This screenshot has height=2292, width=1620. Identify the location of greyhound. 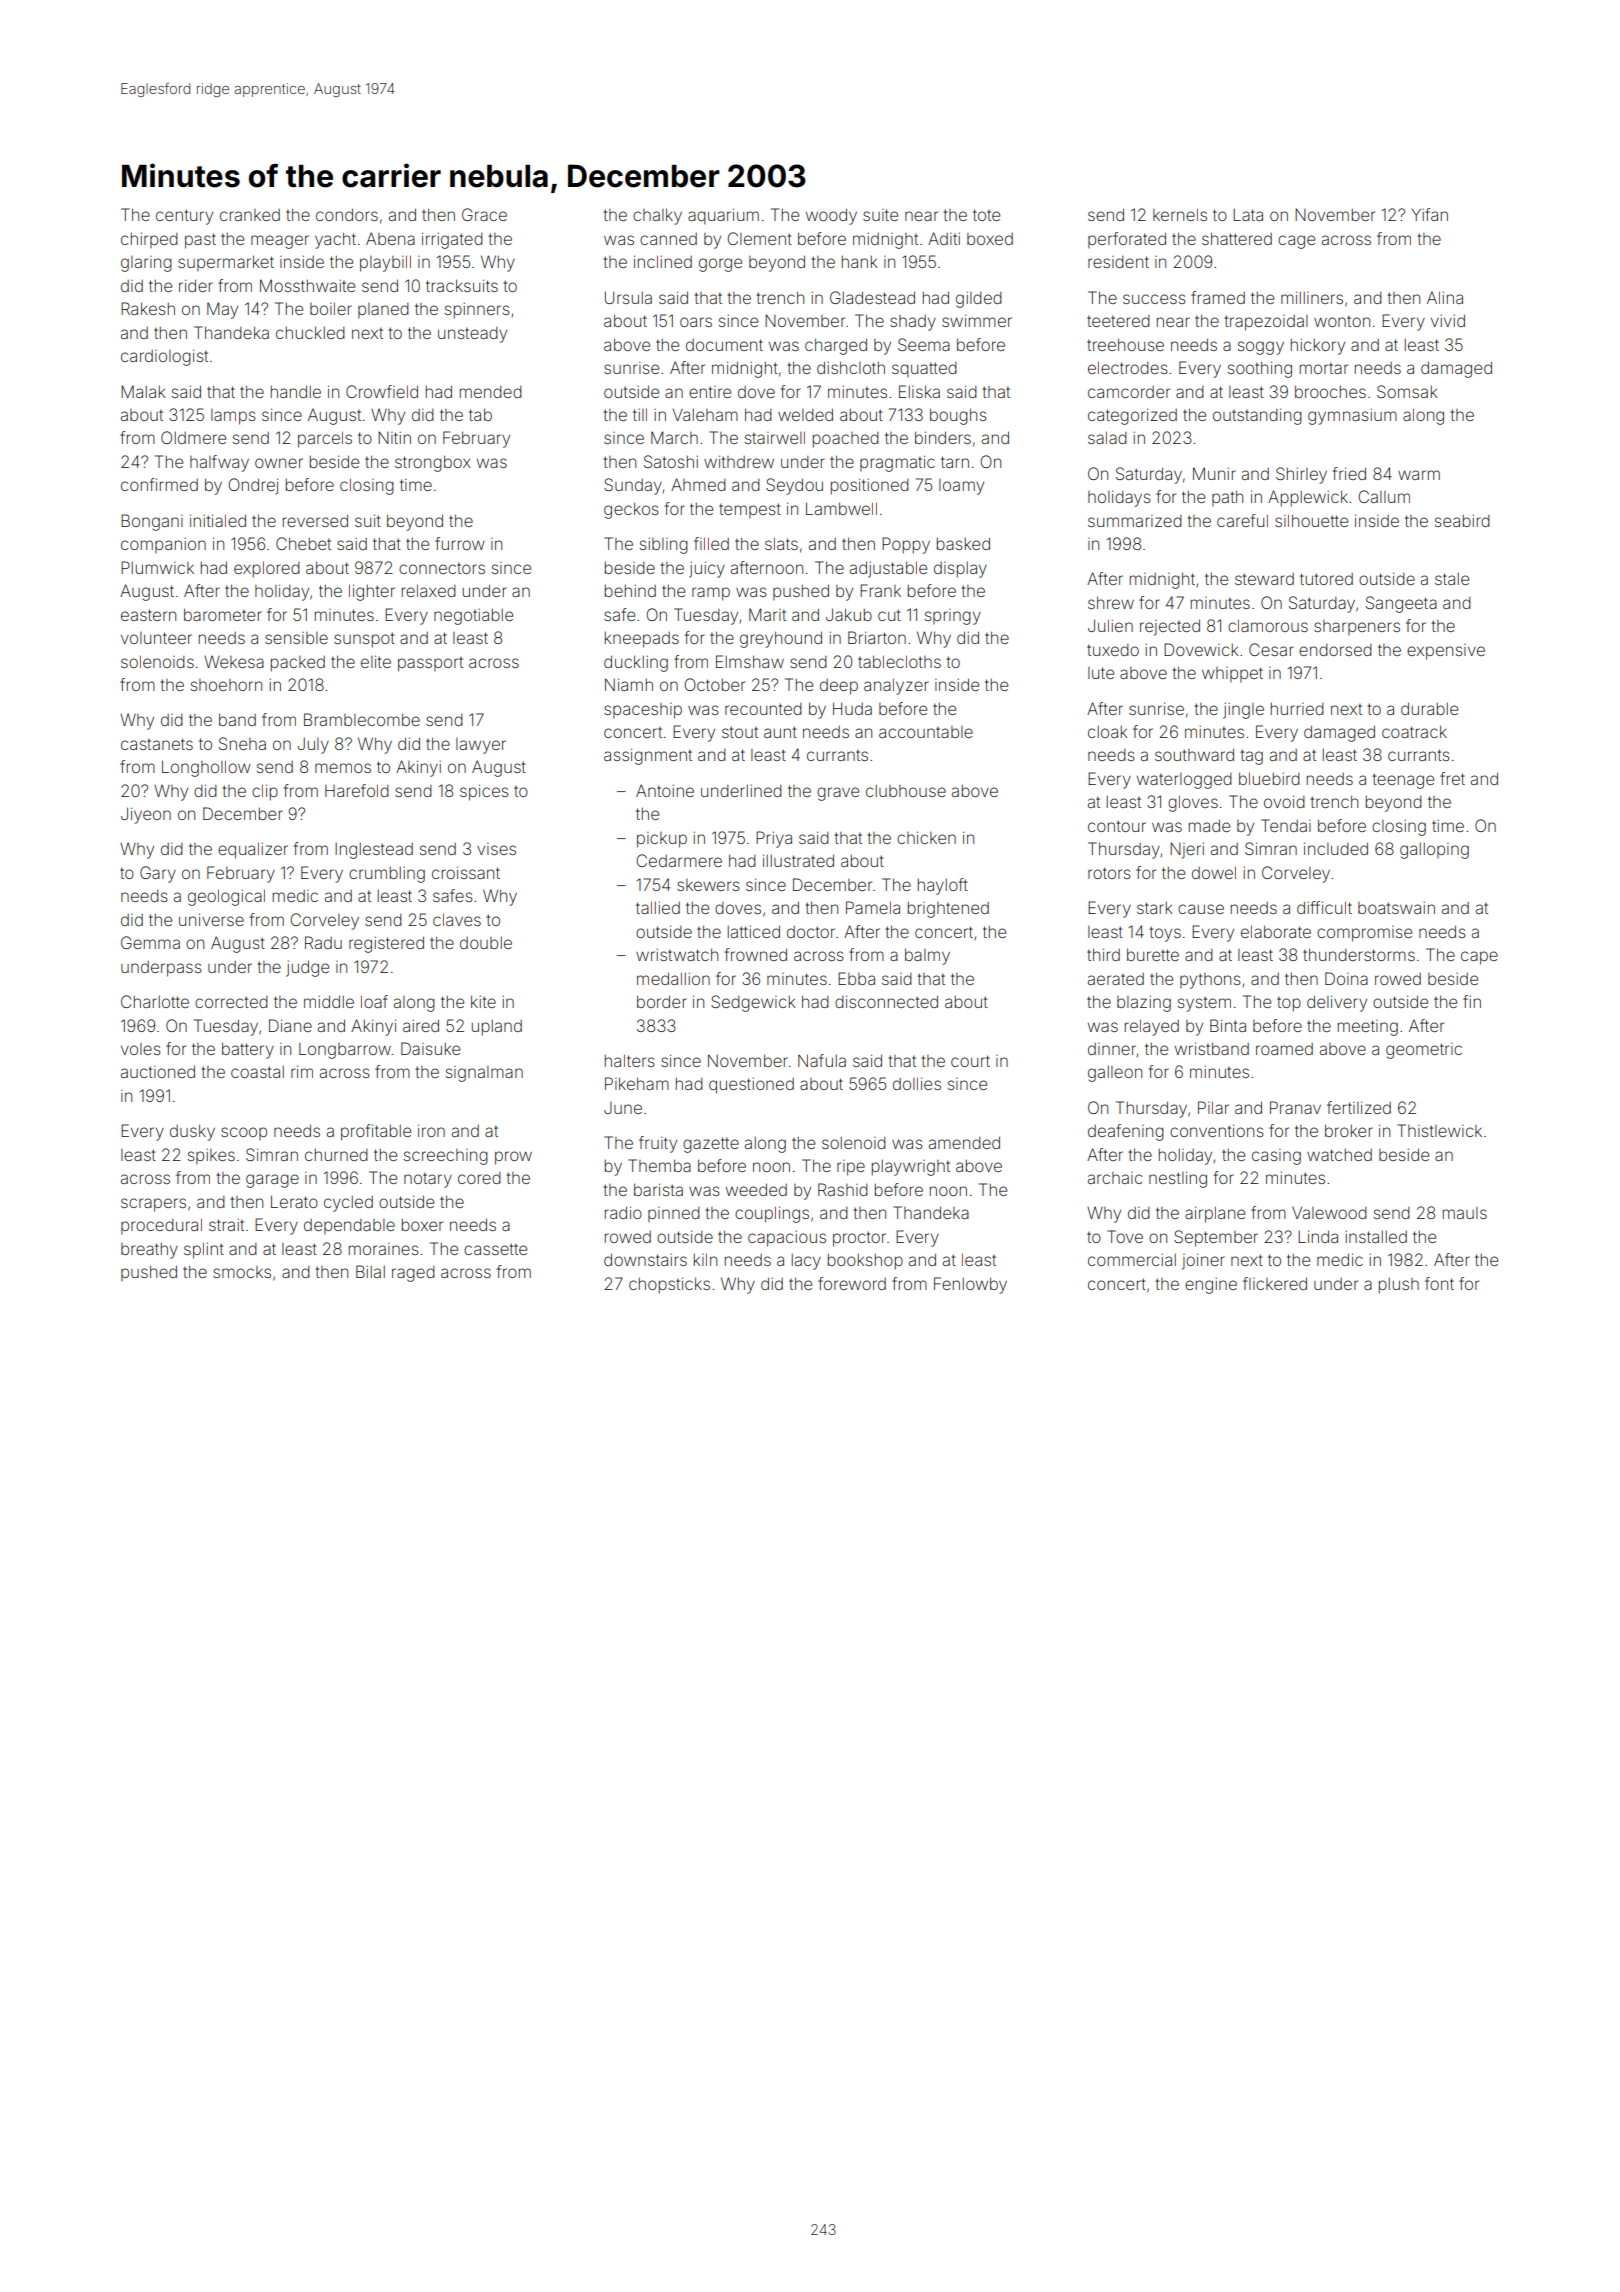
(781, 639).
